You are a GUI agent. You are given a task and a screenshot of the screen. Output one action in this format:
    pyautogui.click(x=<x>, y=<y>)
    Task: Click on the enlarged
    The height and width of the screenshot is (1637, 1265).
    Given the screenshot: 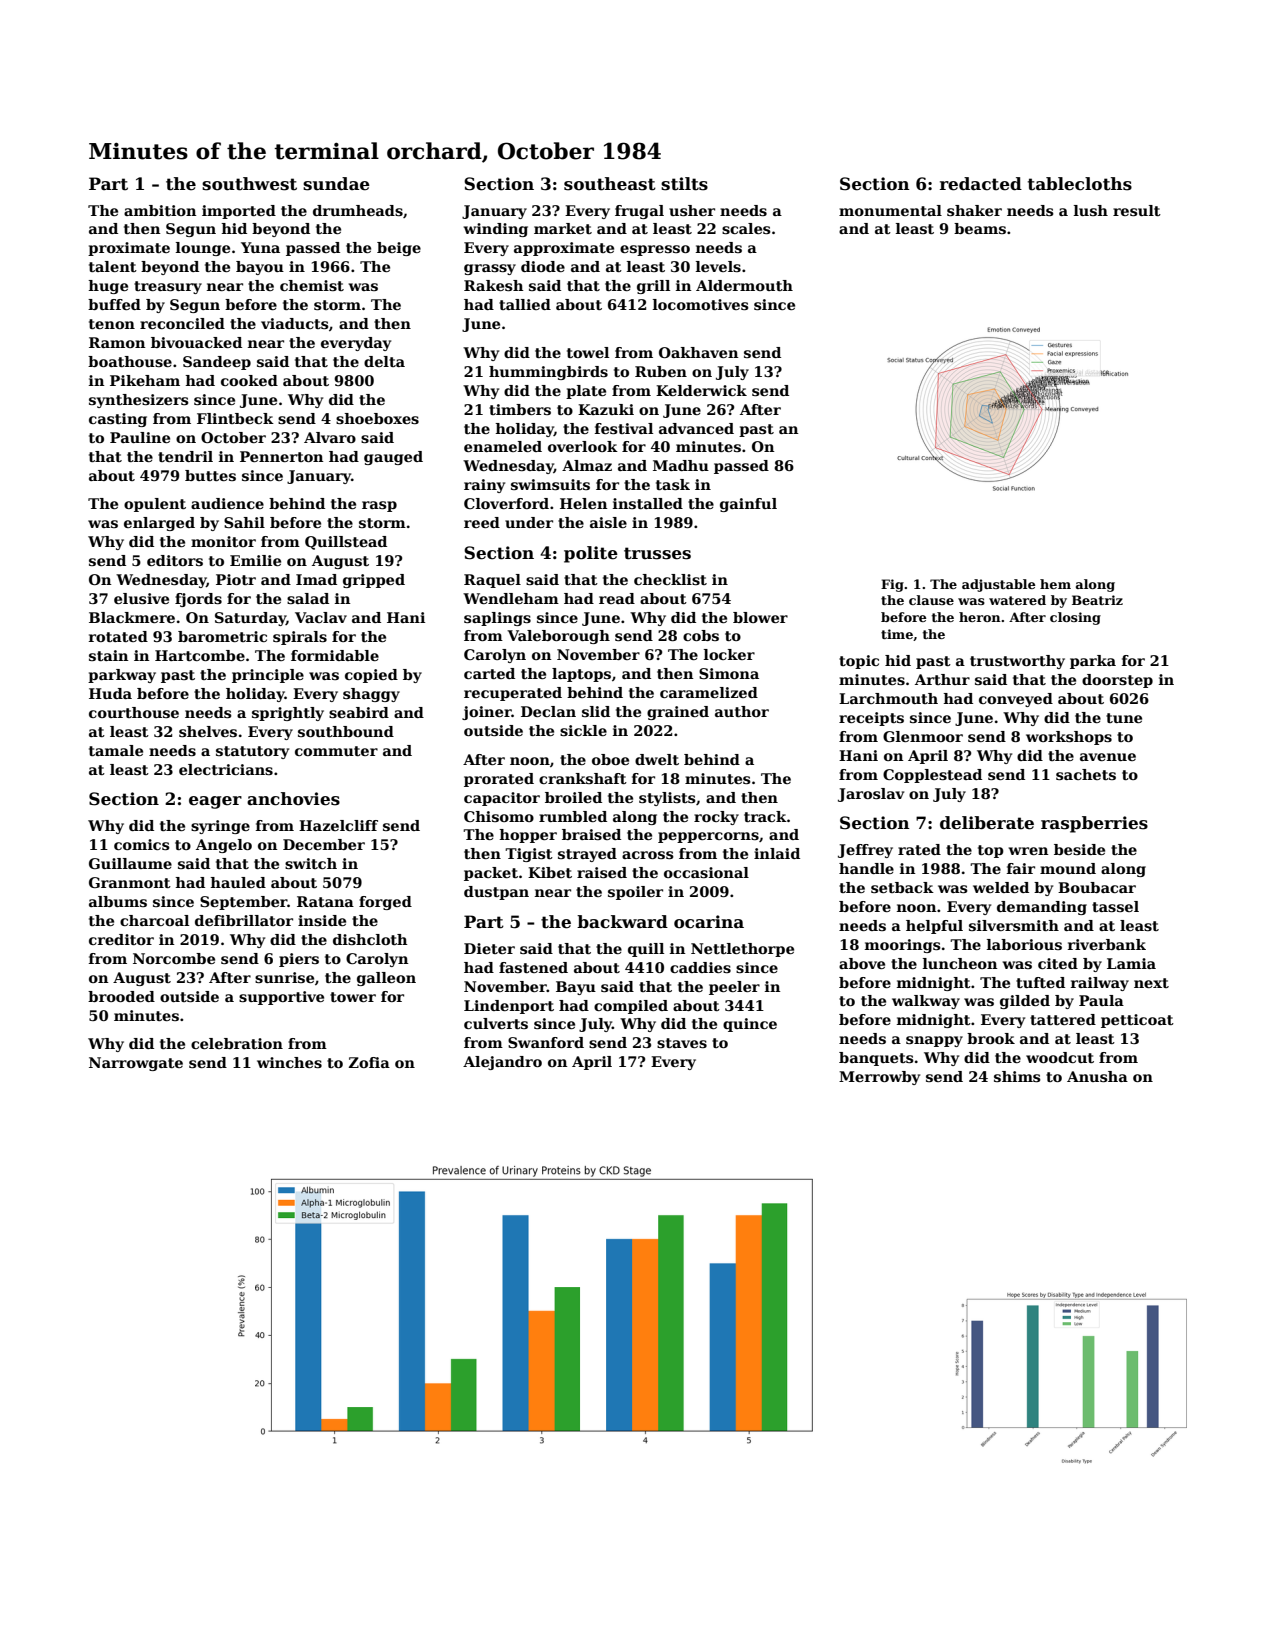 What is the action you would take?
    pyautogui.click(x=159, y=524)
